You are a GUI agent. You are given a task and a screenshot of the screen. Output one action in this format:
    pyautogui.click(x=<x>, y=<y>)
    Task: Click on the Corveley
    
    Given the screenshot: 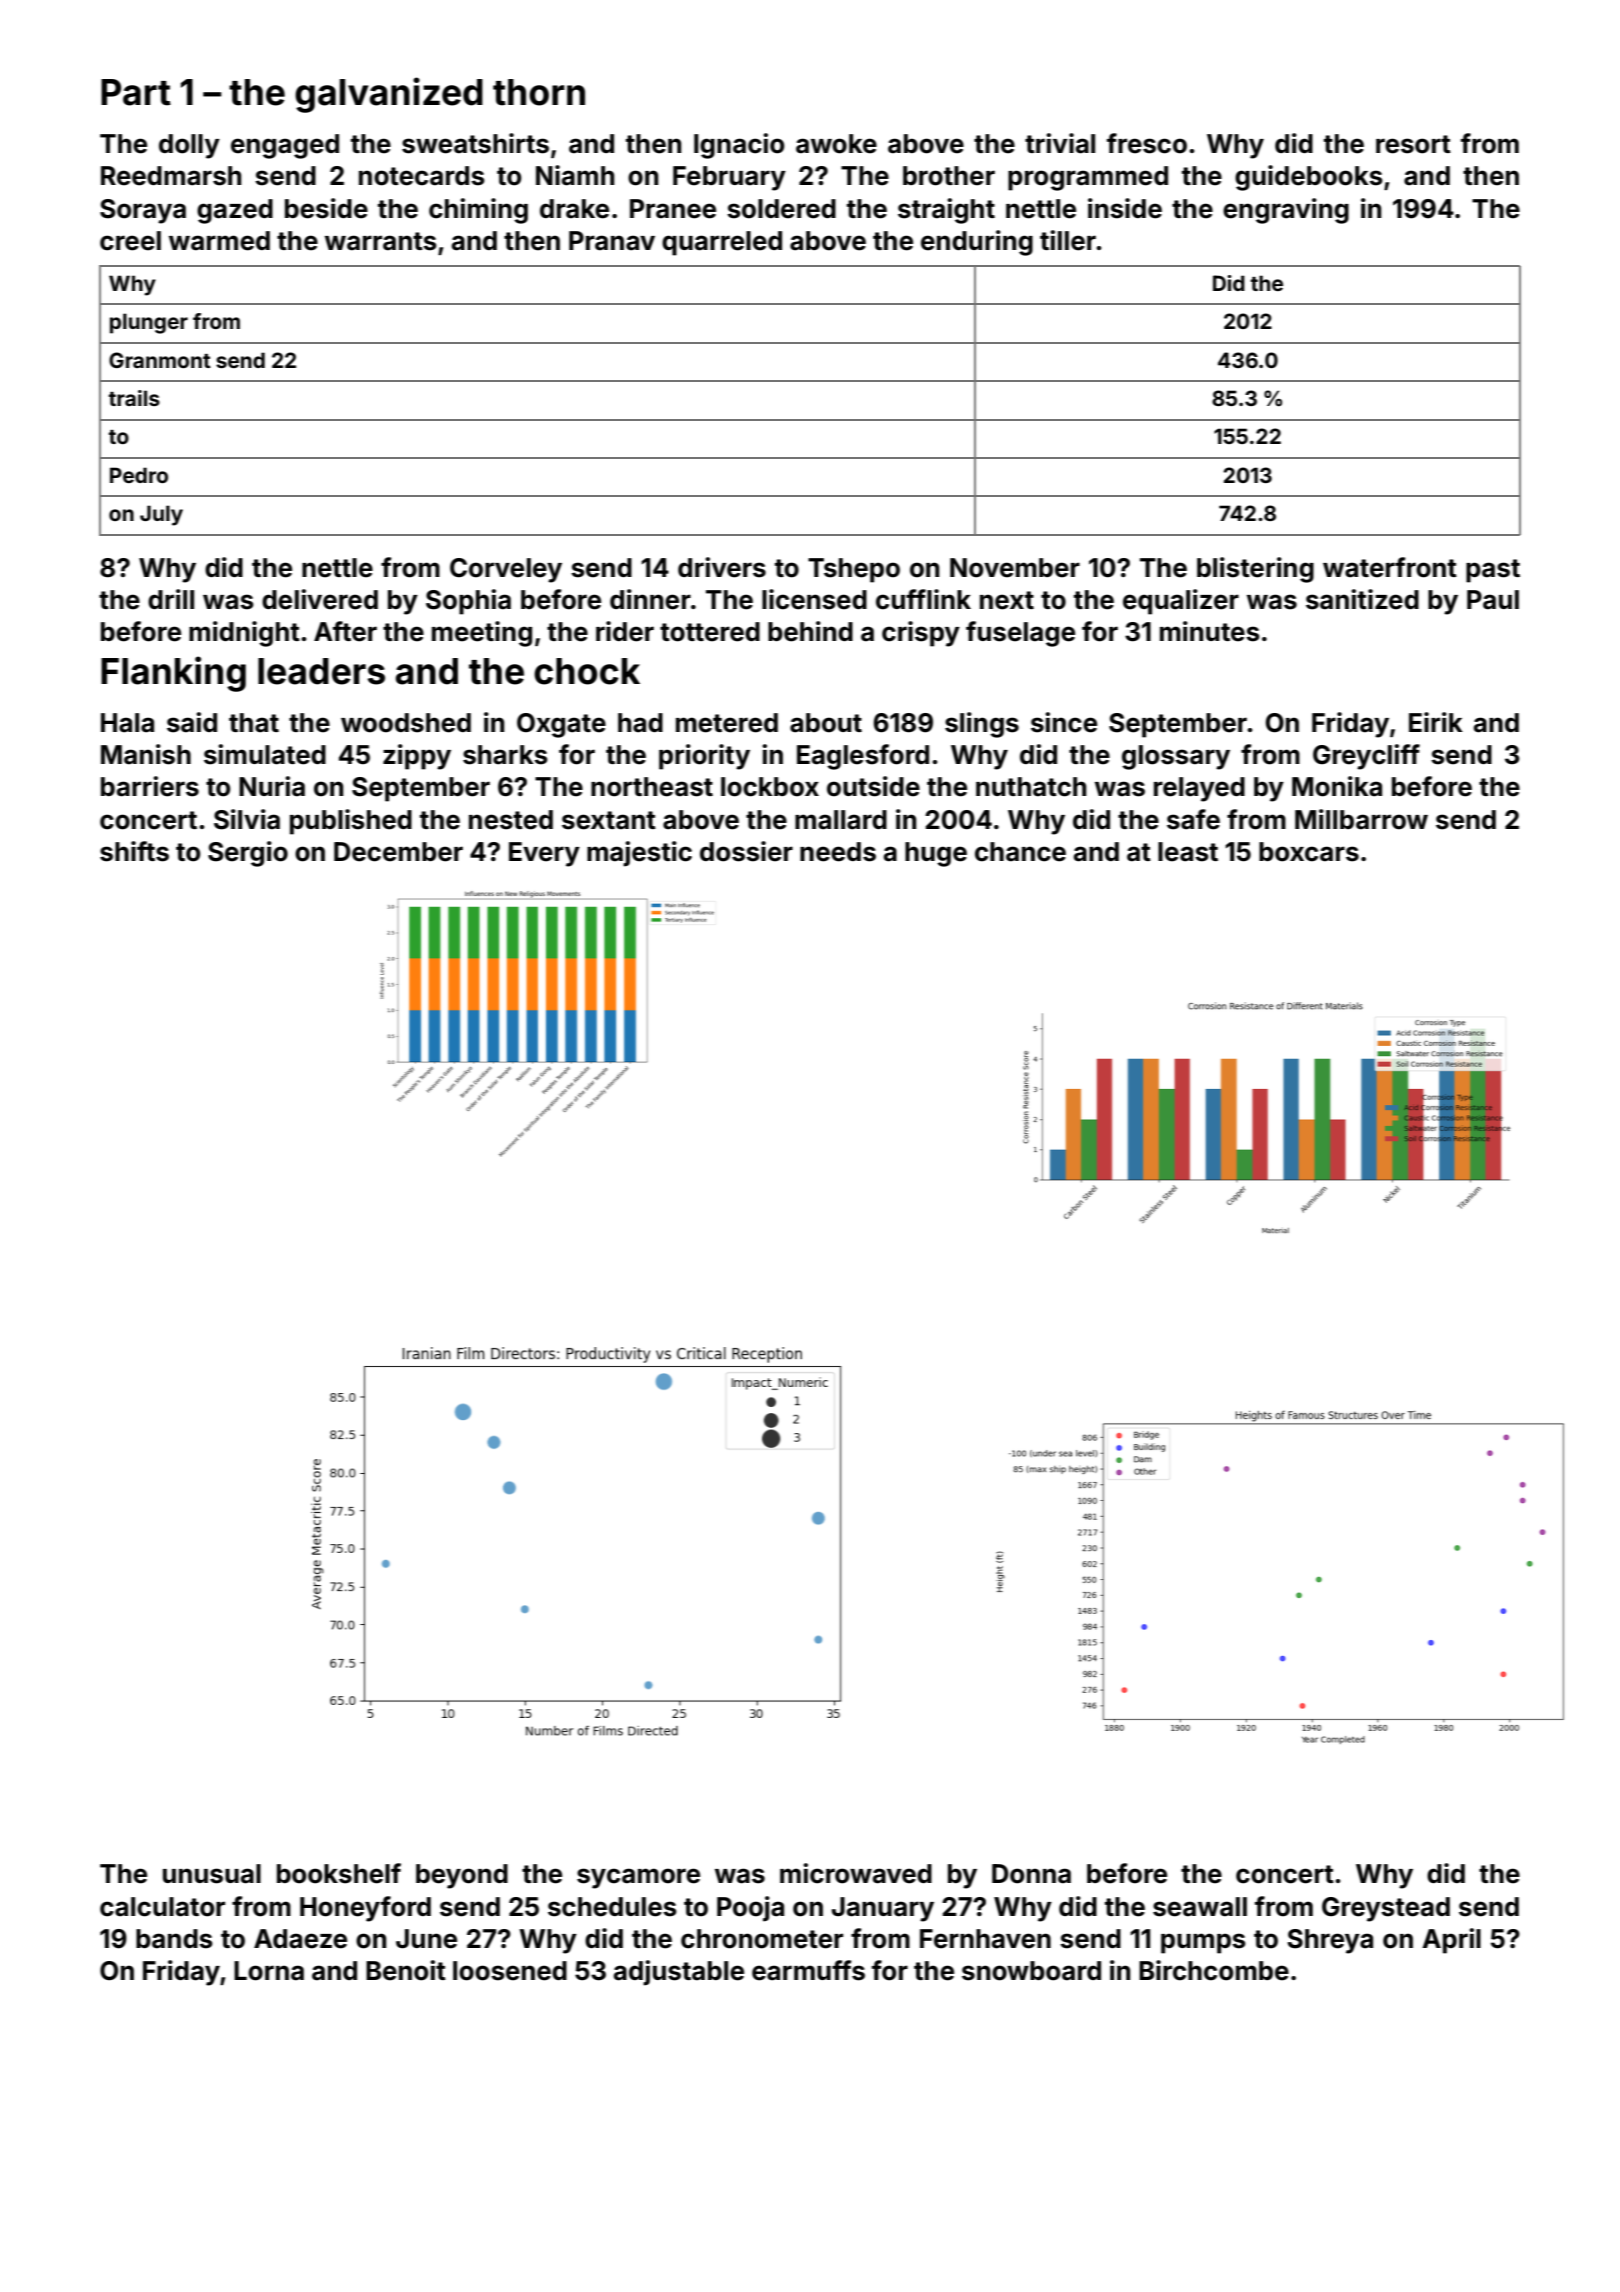 What is the action you would take?
    pyautogui.click(x=506, y=570)
